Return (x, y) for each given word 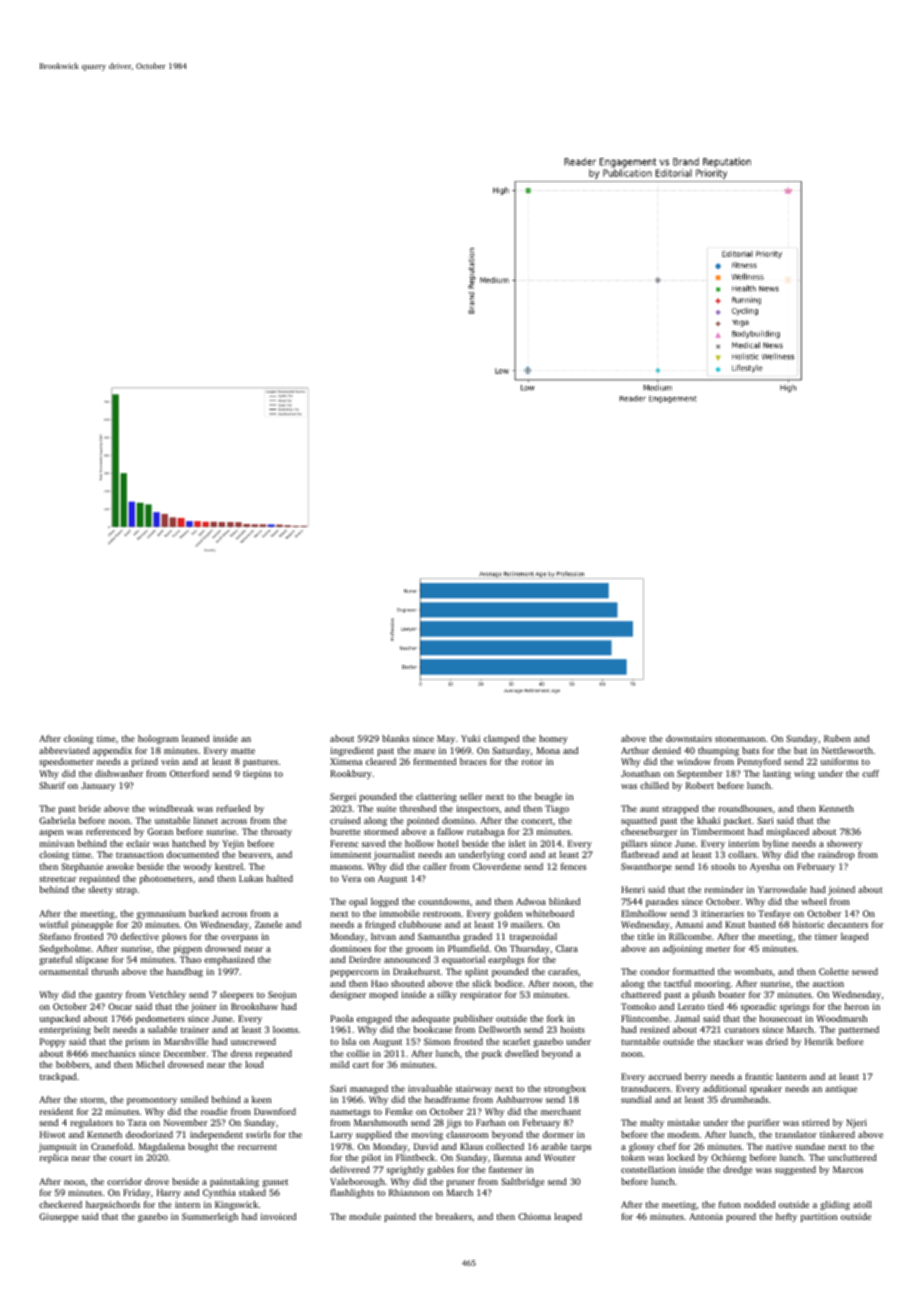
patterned (859, 1030)
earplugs (506, 960)
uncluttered (852, 1157)
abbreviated (64, 750)
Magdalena (162, 1147)
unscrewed (253, 1041)
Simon (437, 1041)
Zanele (269, 924)
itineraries (722, 913)
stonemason (740, 739)
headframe (447, 1099)
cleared (381, 761)
